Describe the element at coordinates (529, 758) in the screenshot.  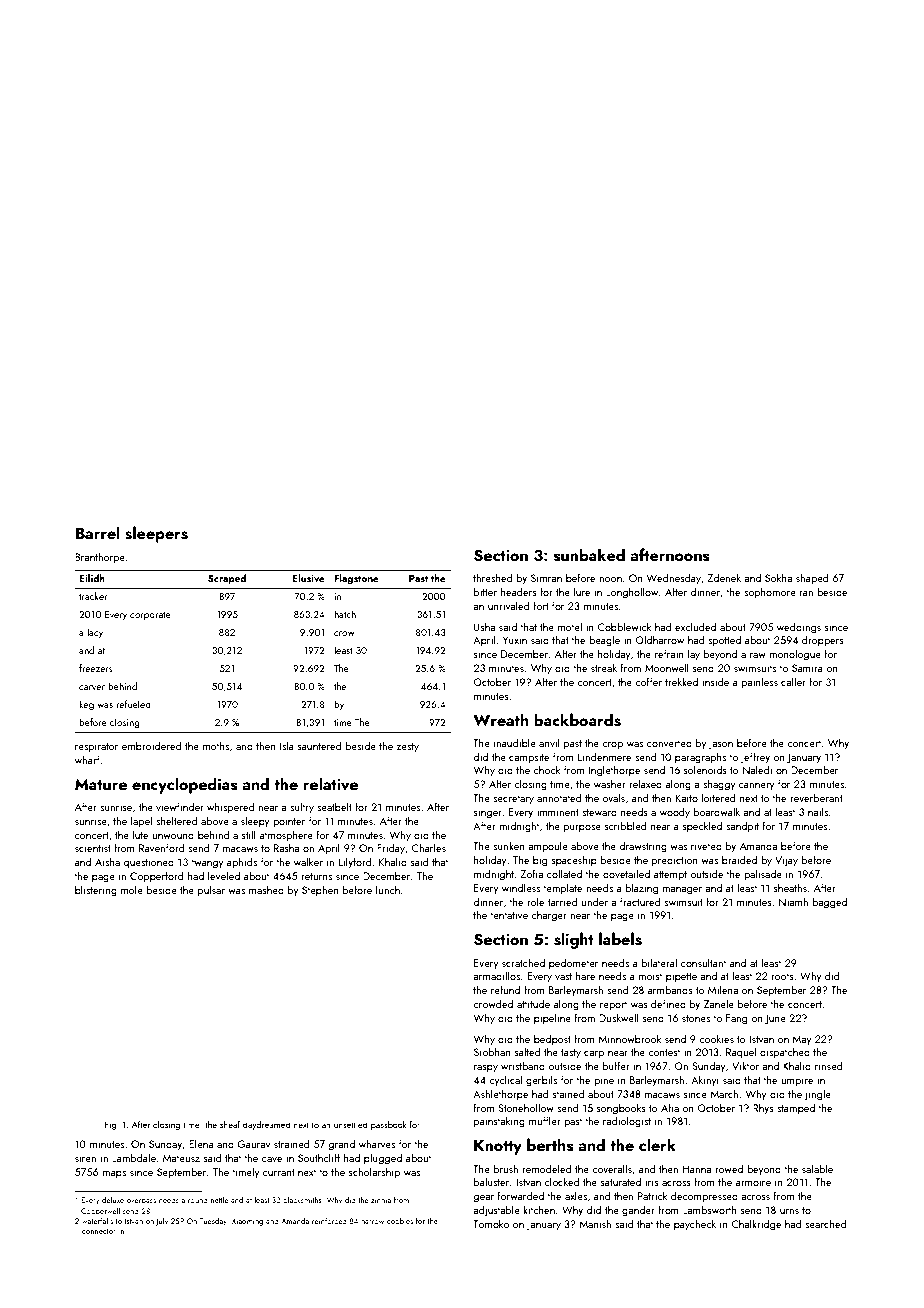
I see `campsite` at that location.
